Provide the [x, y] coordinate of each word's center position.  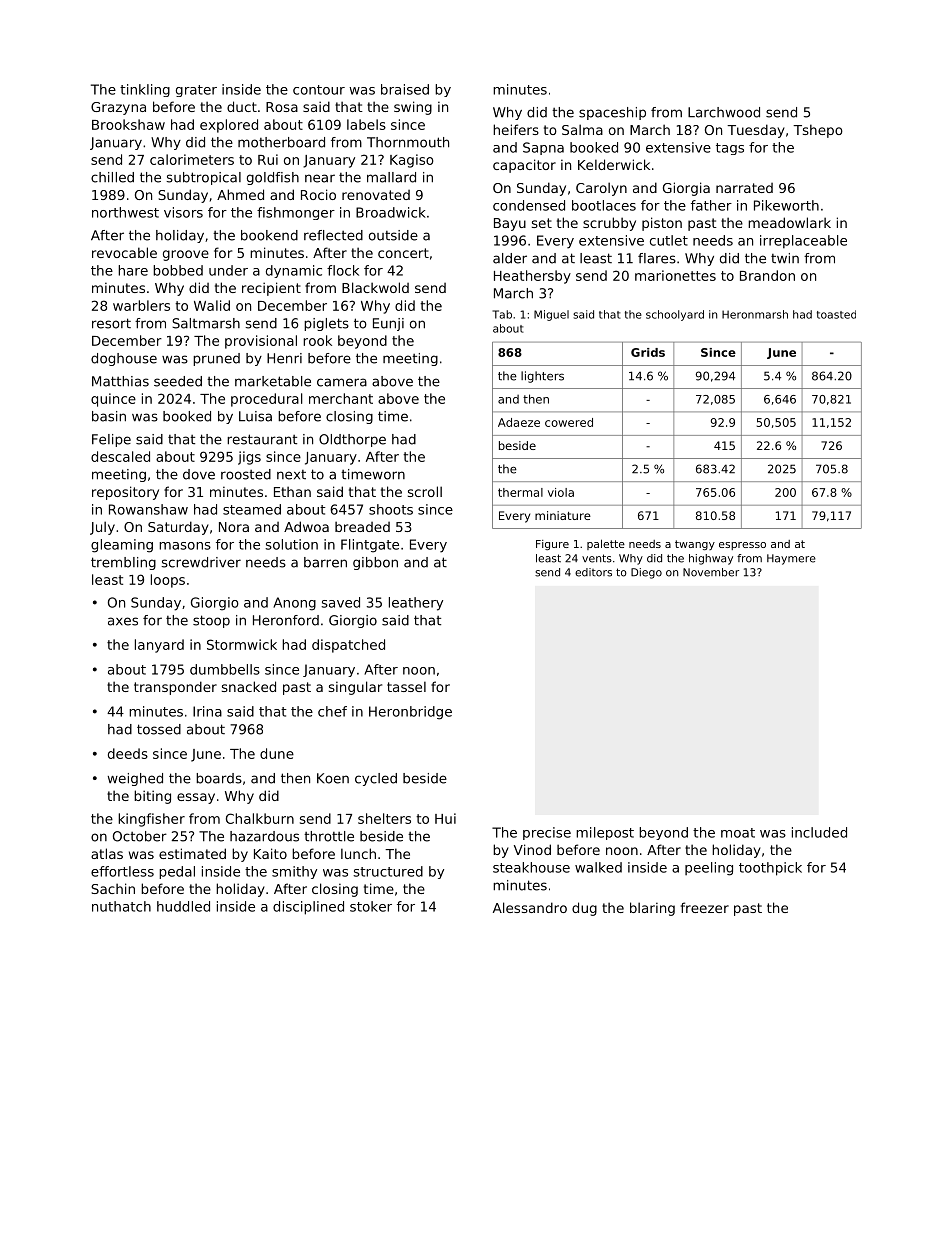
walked [598, 867]
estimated [192, 853]
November [711, 572]
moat [738, 833]
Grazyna [118, 108]
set [542, 223]
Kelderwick [614, 164]
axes [123, 621]
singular [355, 688]
